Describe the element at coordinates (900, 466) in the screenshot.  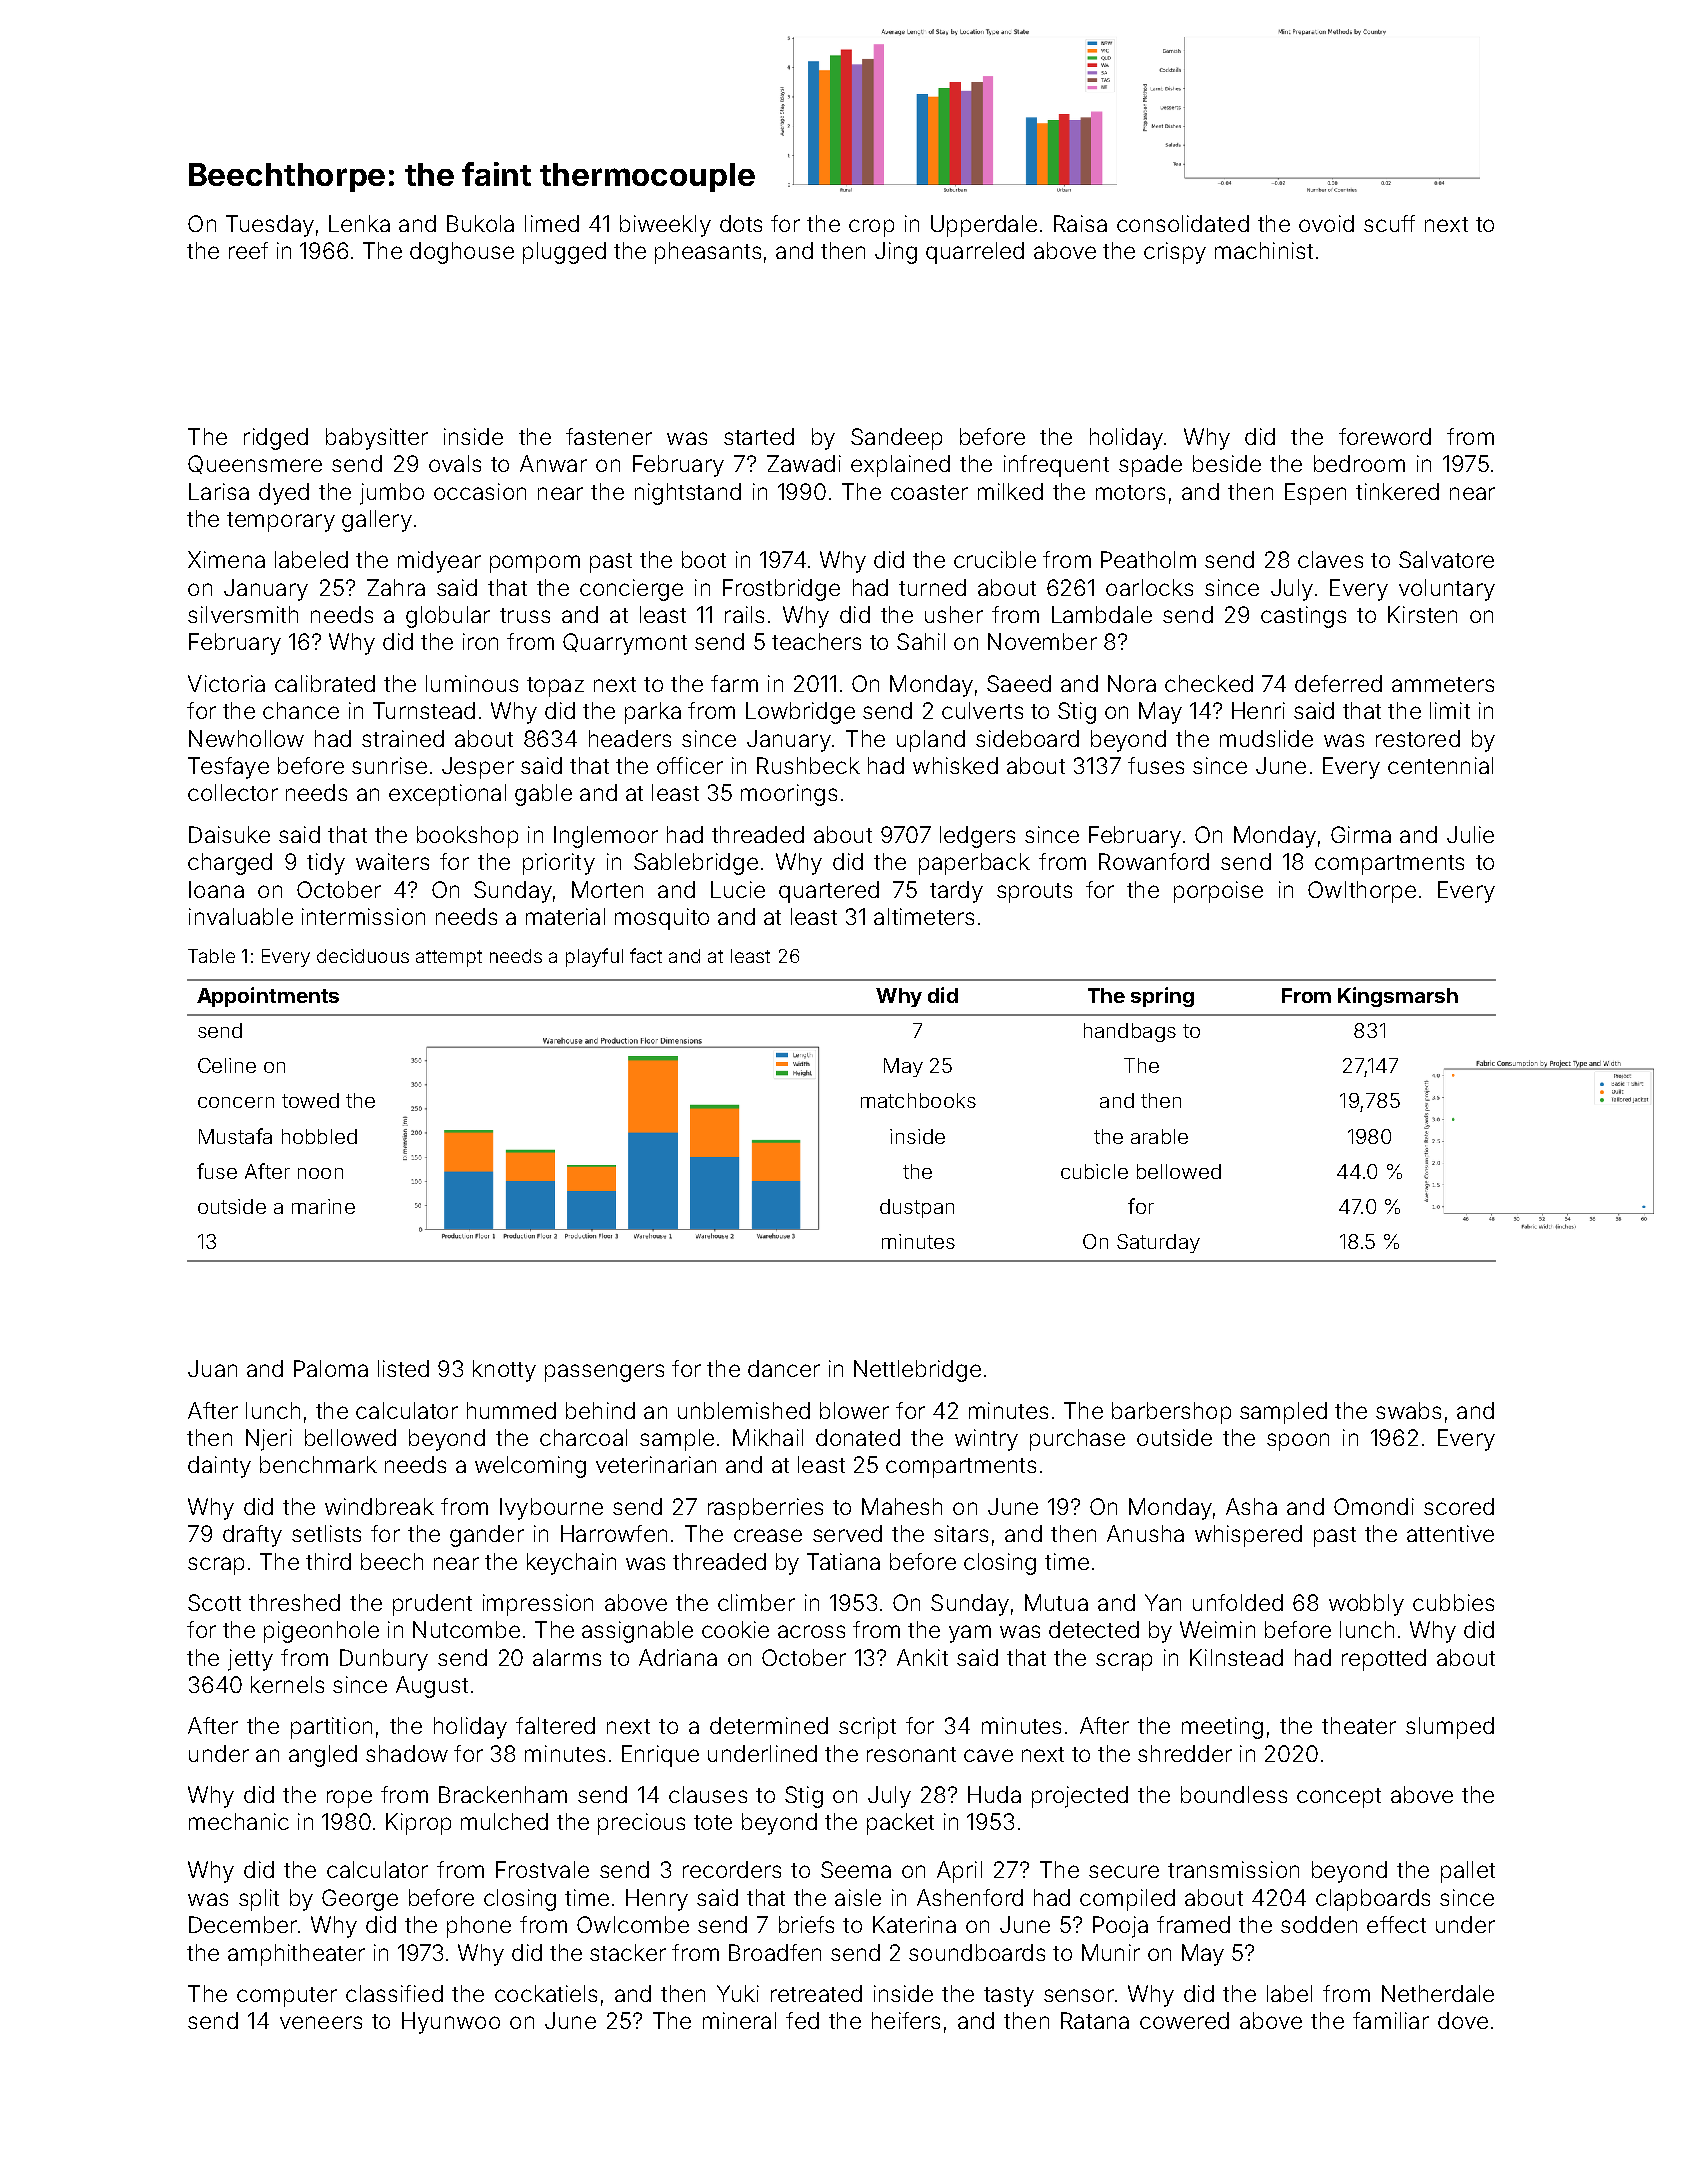
I see `explained` at that location.
